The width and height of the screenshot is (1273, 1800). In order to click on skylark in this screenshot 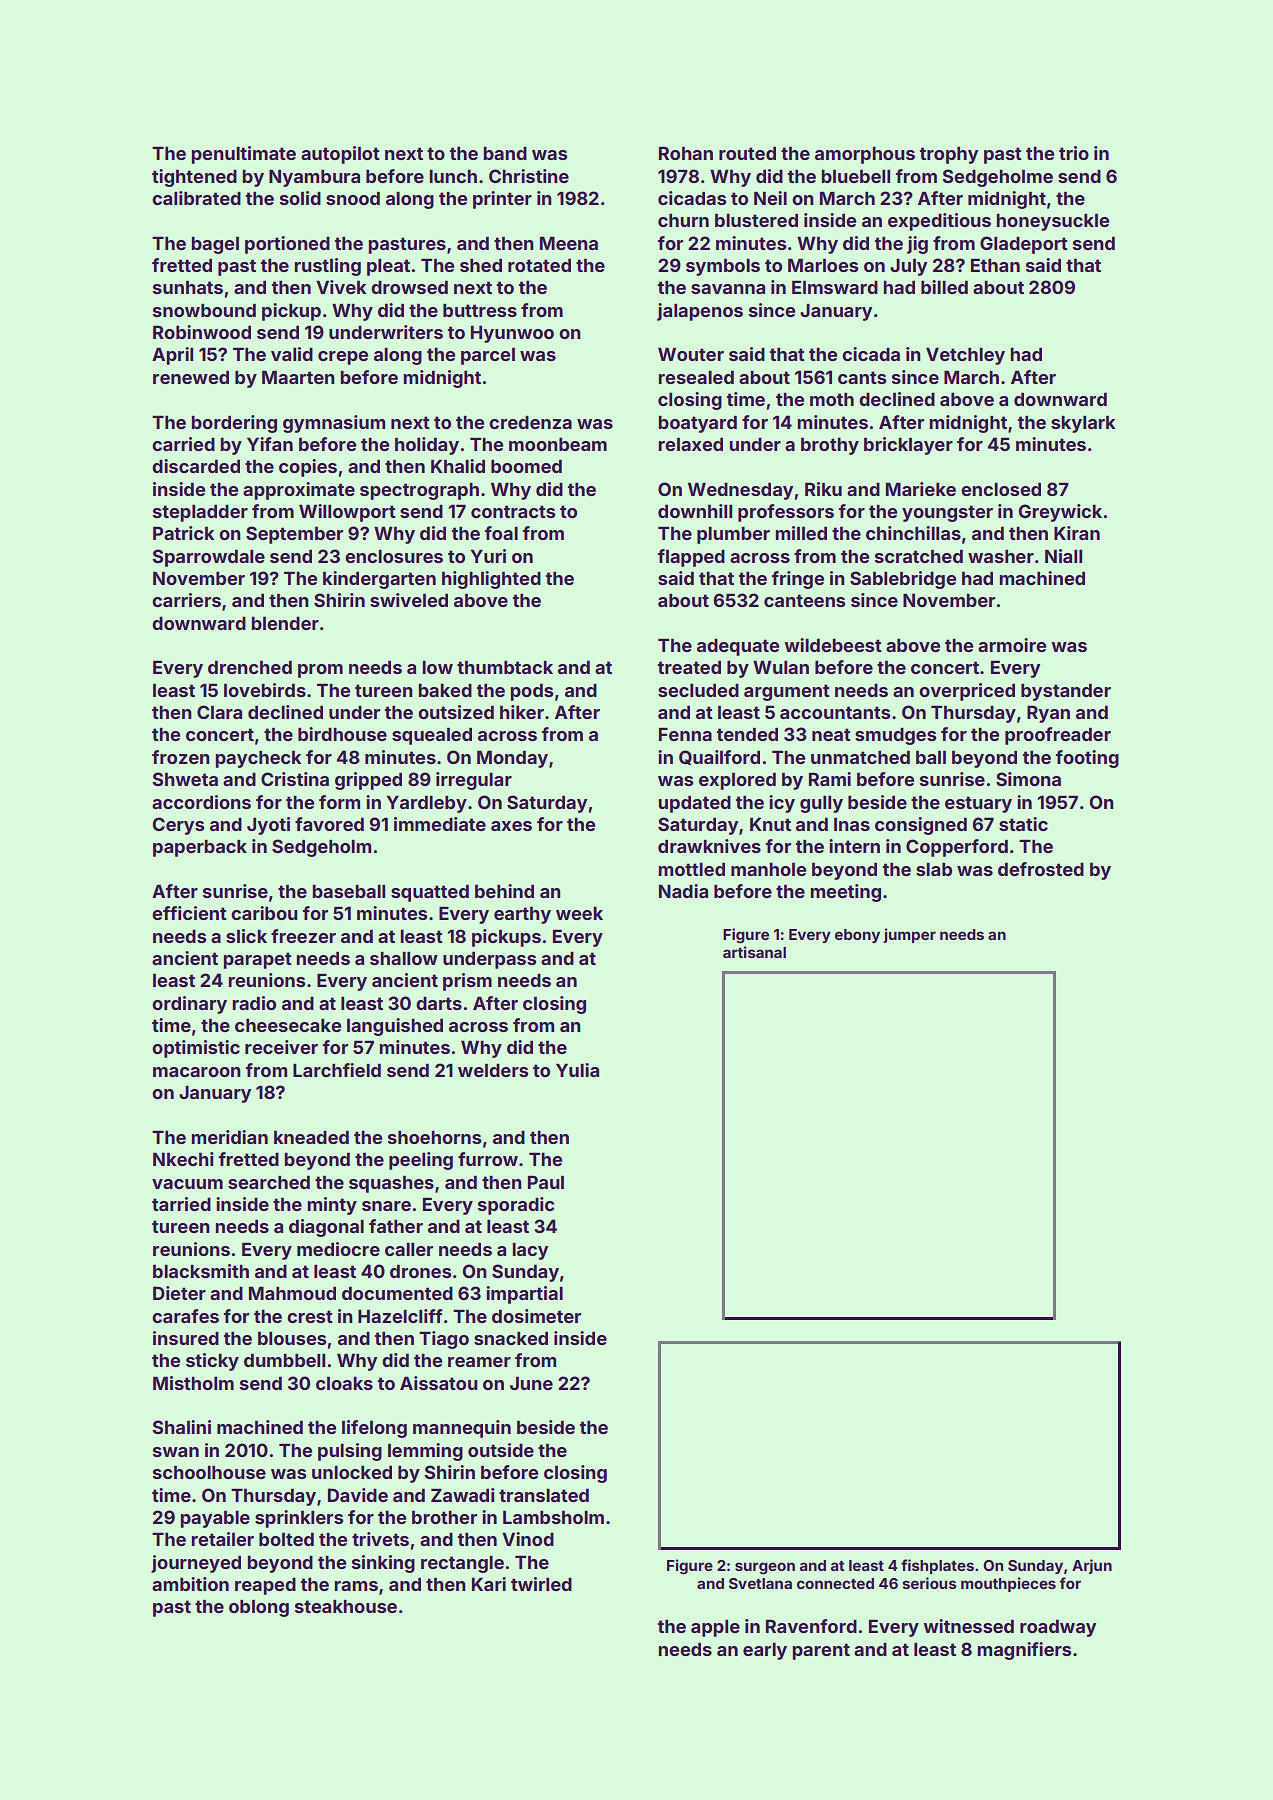, I will do `click(1083, 424)`.
